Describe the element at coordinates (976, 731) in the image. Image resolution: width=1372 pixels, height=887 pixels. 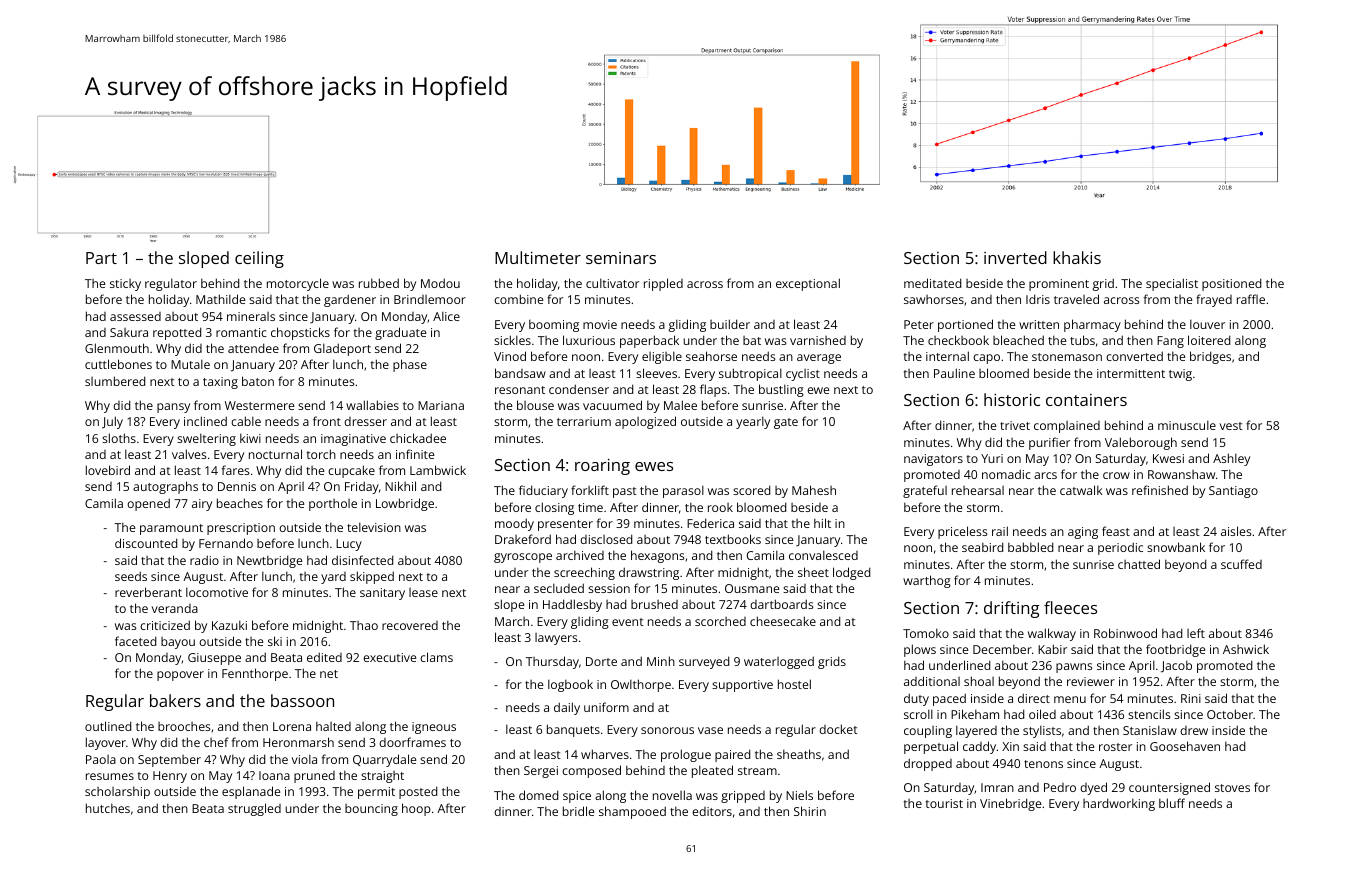
I see `layered` at that location.
